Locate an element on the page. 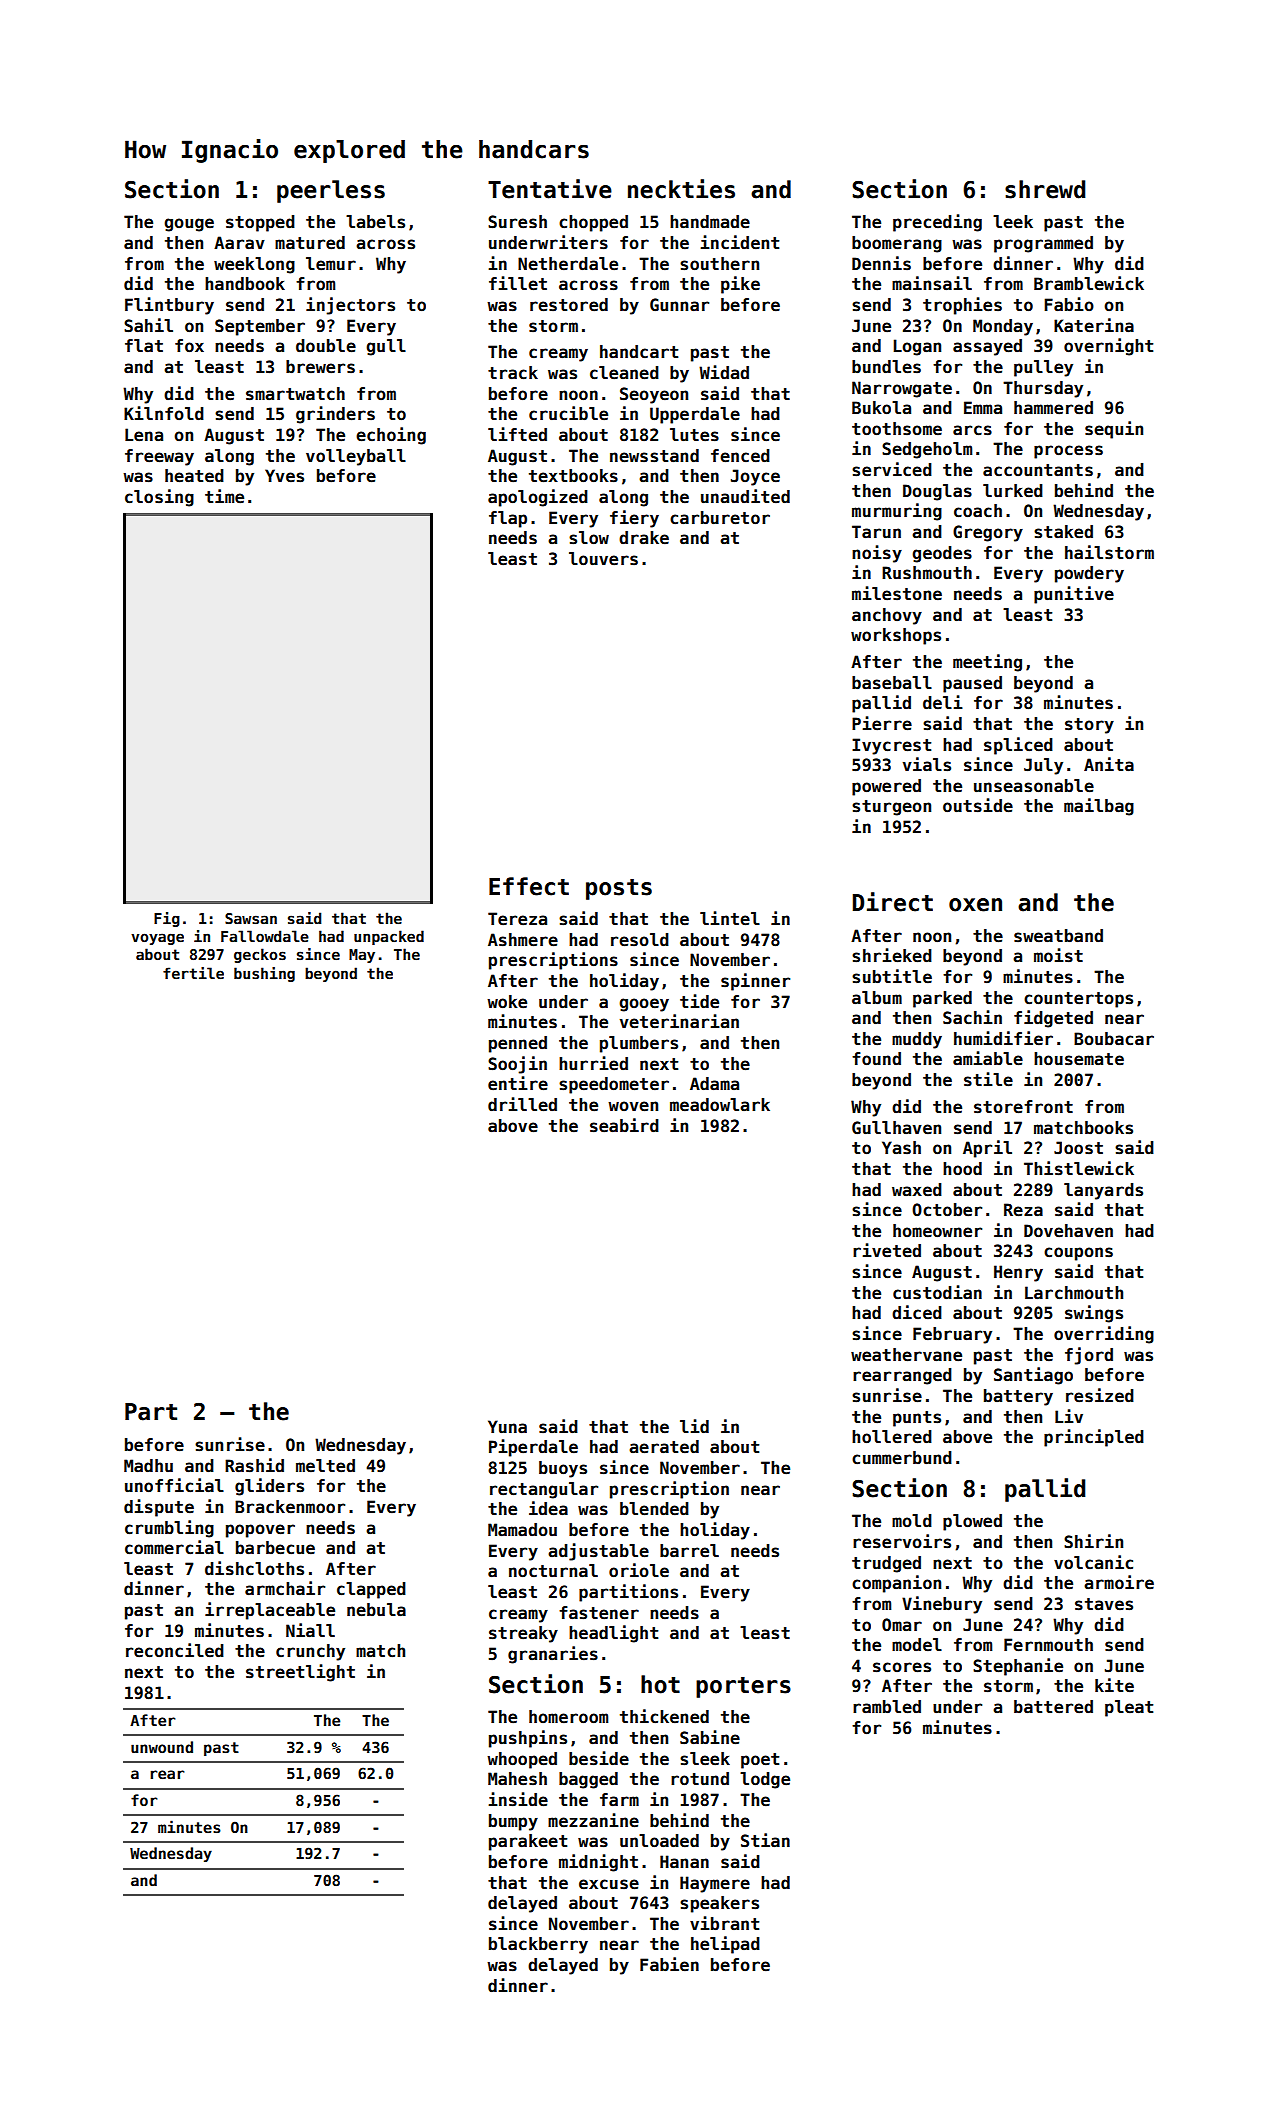 The width and height of the image is (1284, 2114). neckties is located at coordinates (681, 189).
